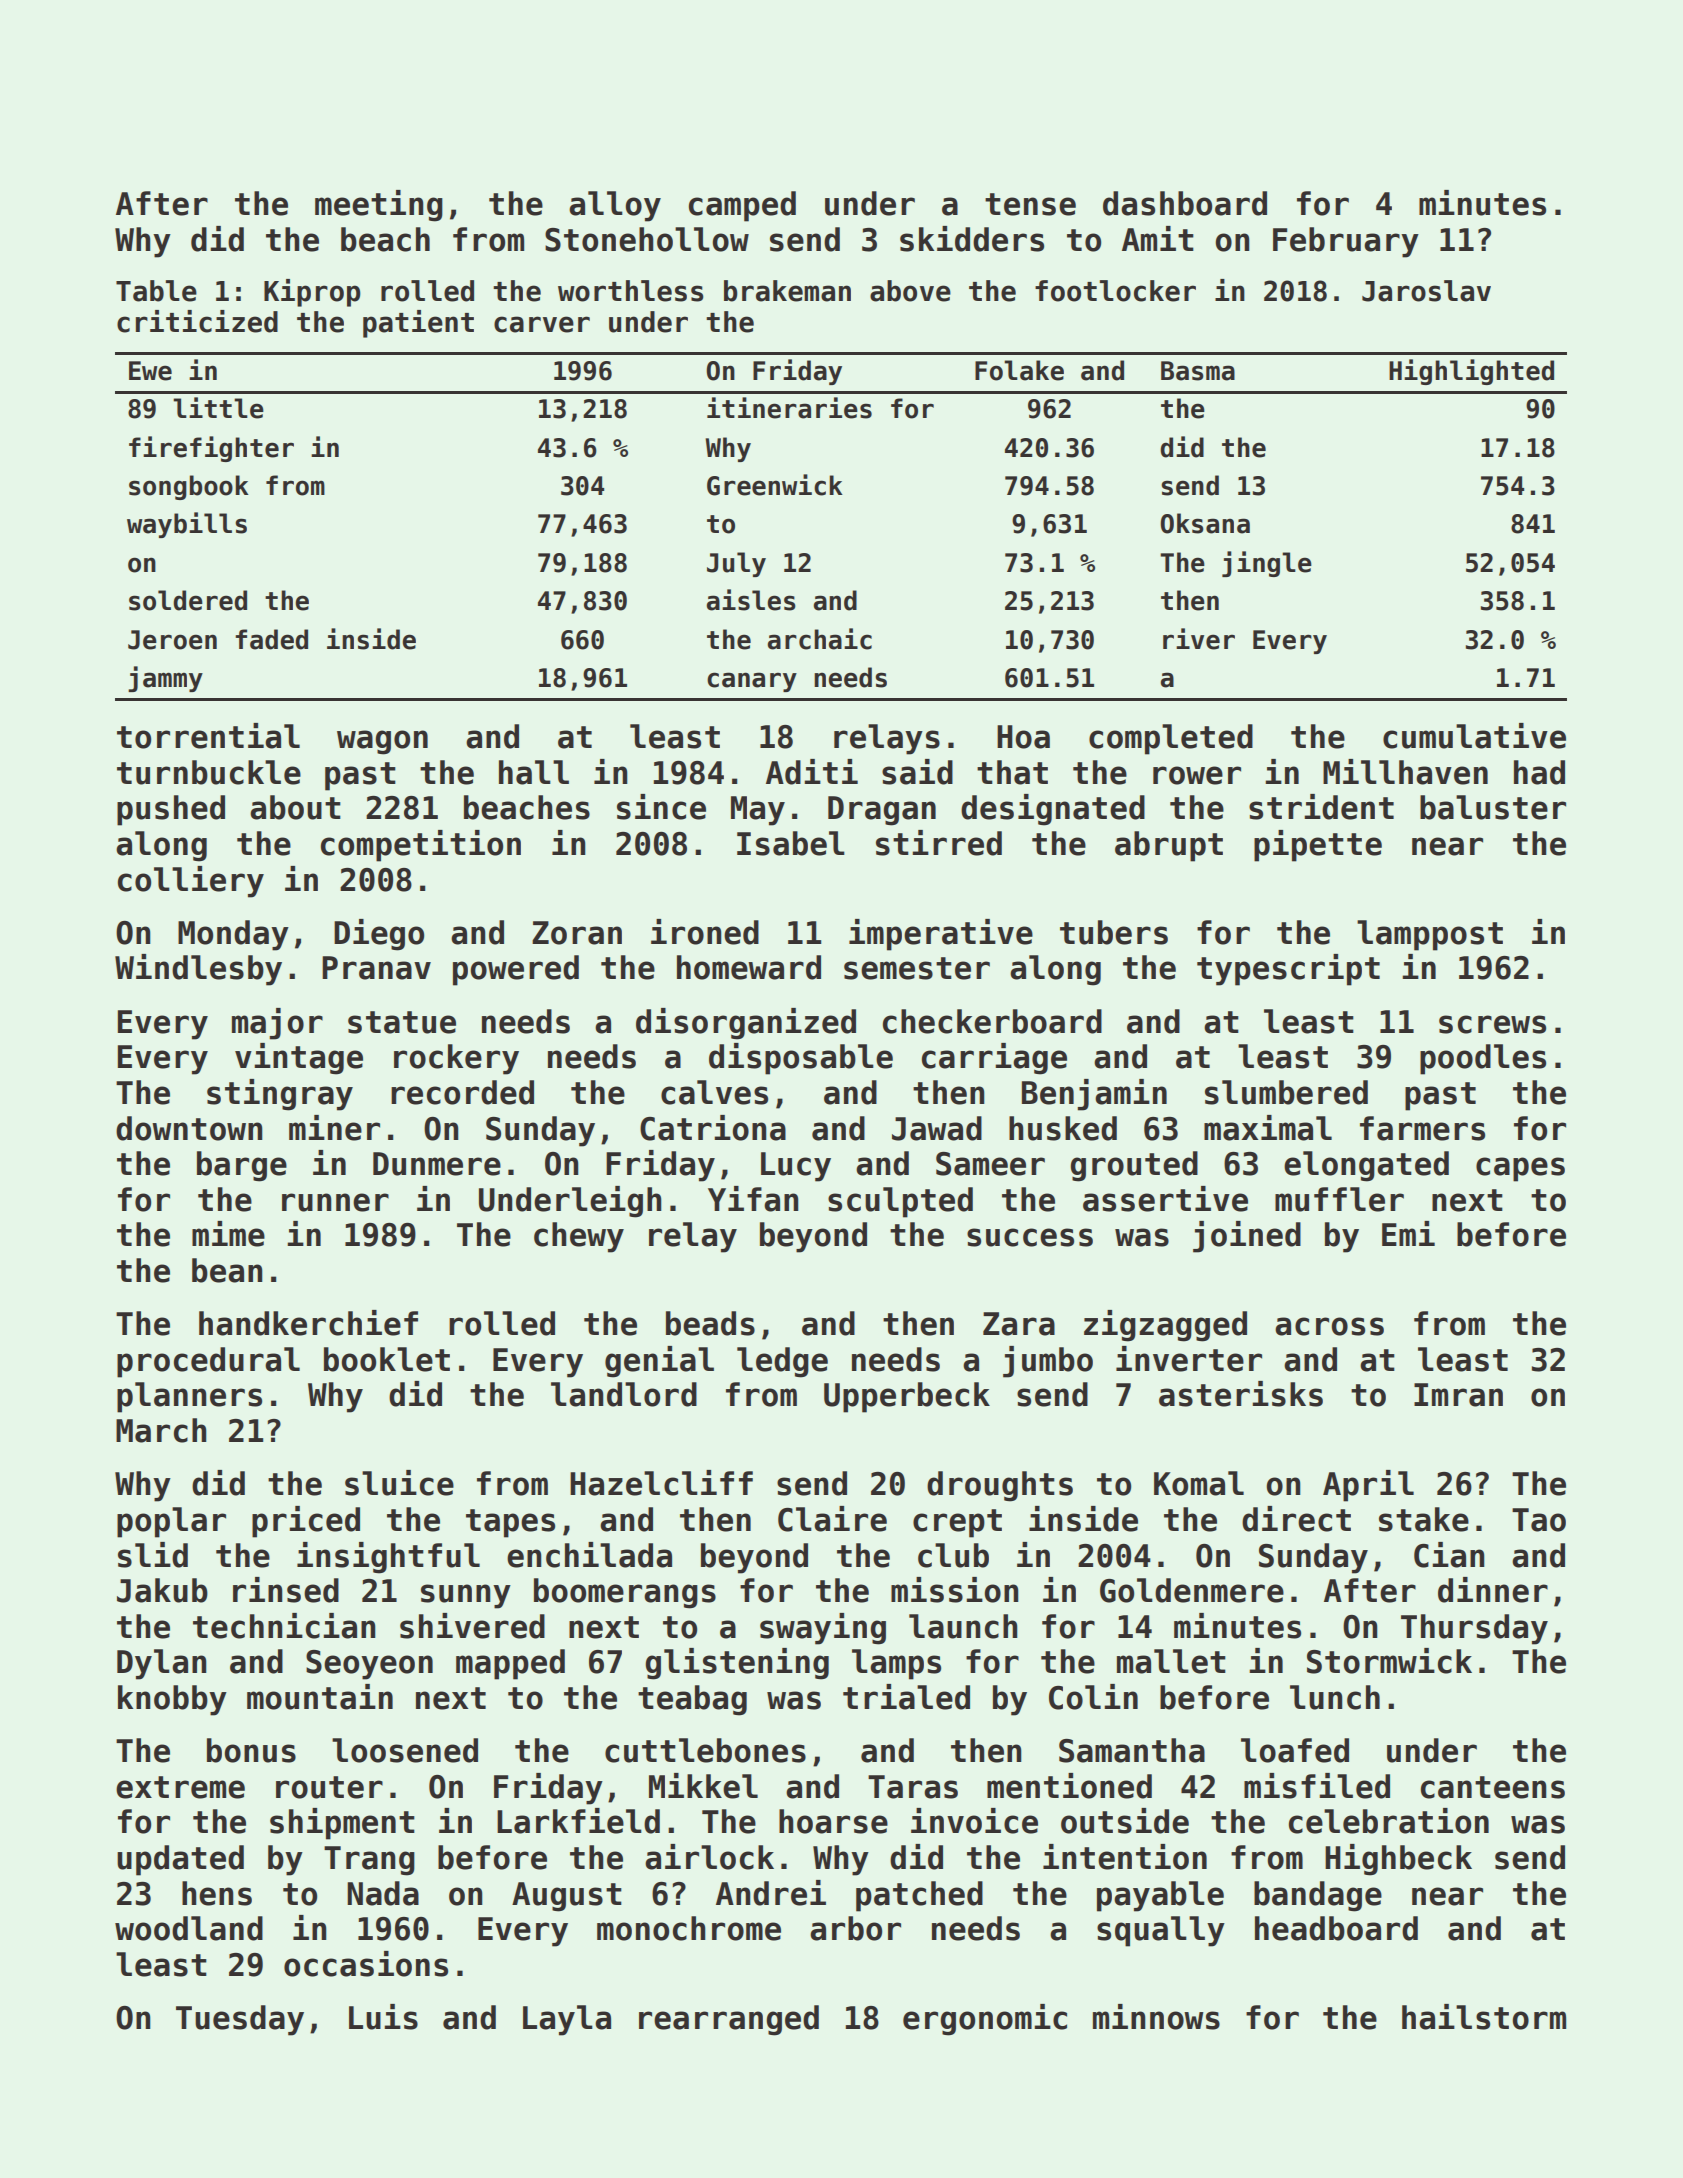 Image resolution: width=1683 pixels, height=2178 pixels. I want to click on stingray, so click(280, 1095).
